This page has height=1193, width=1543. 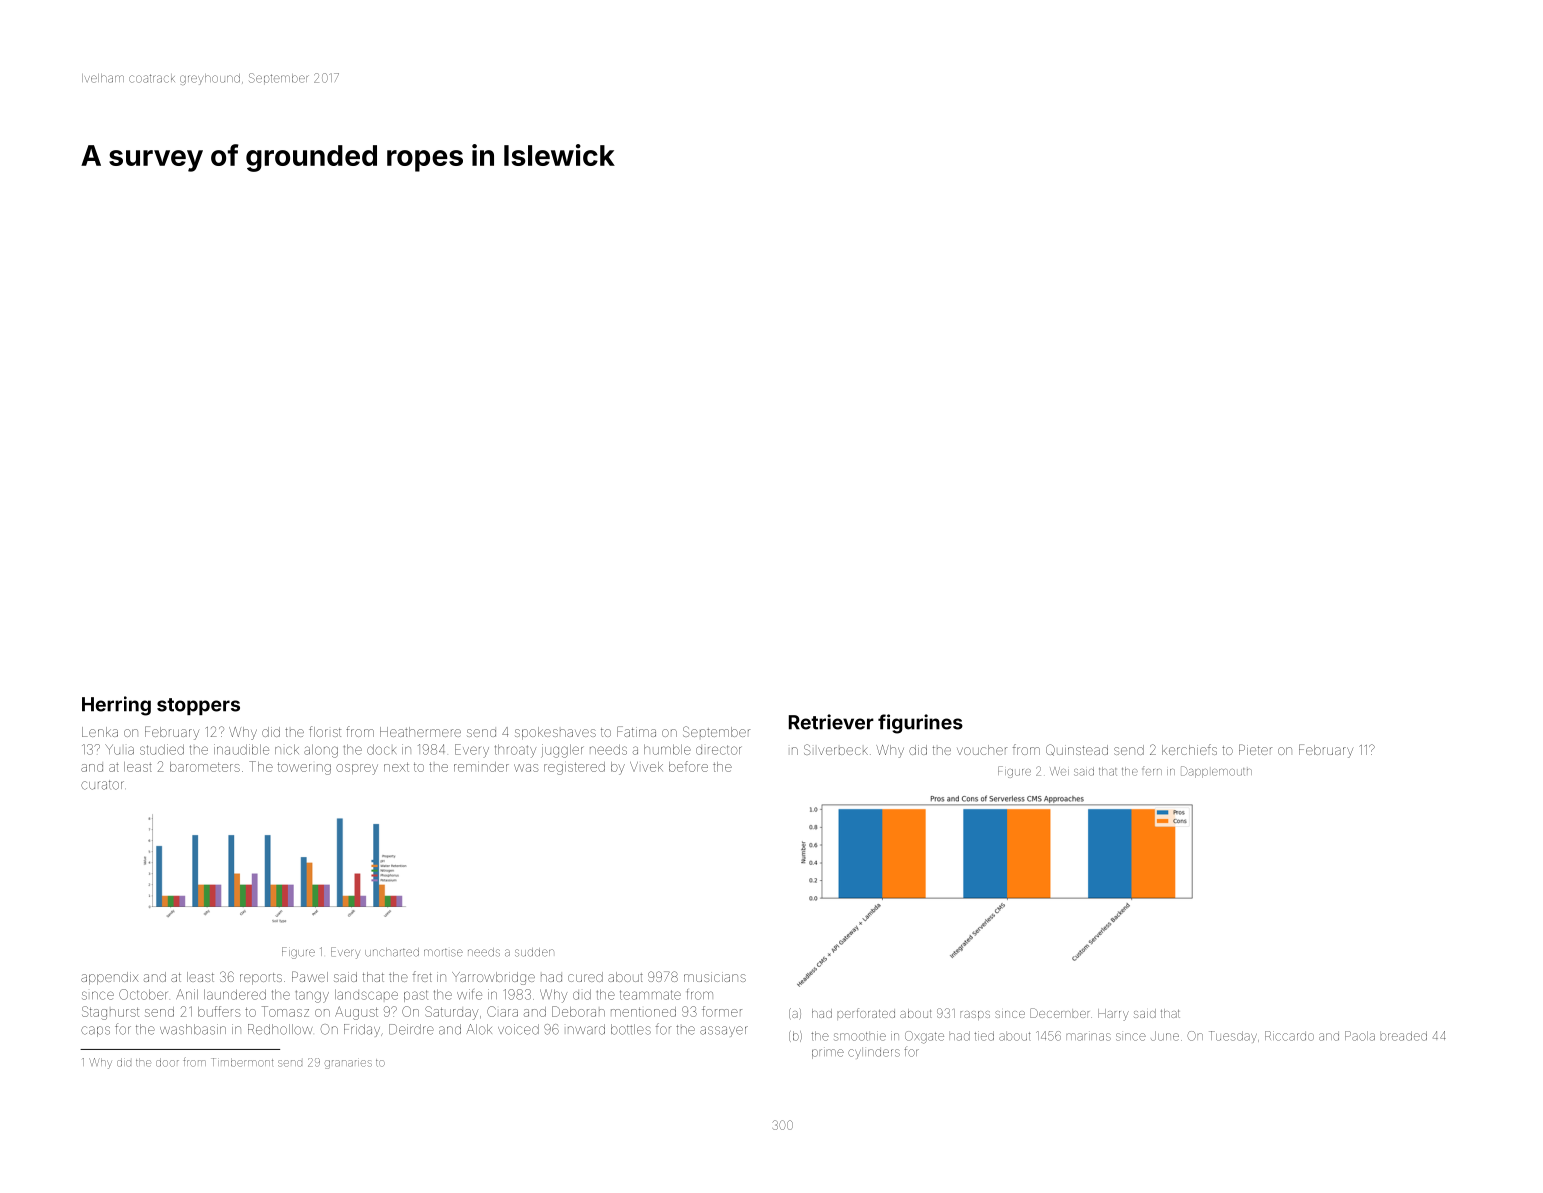 I want to click on appendix, so click(x=109, y=978).
